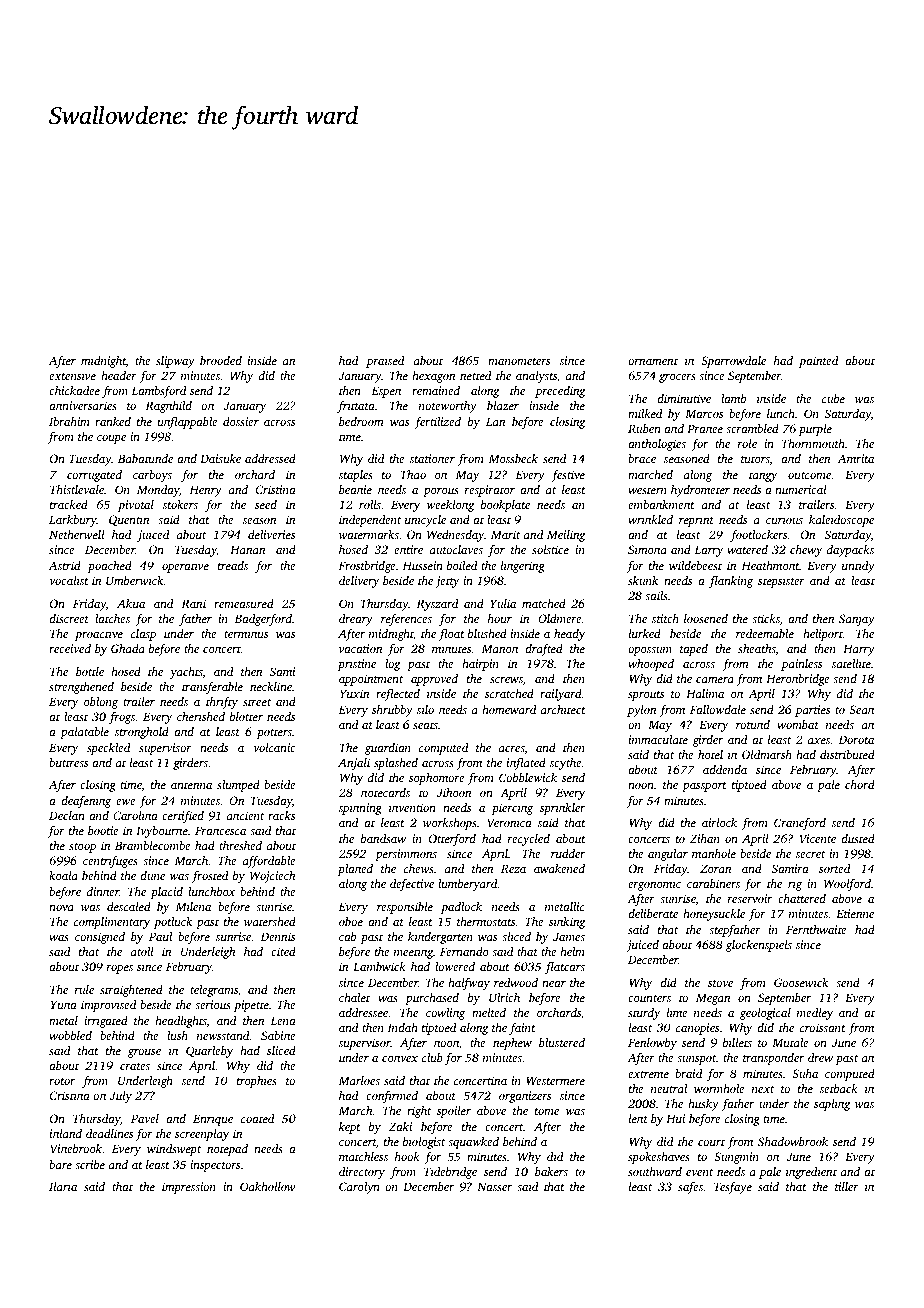  Describe the element at coordinates (765, 633) in the screenshot. I see `redeemable` at that location.
